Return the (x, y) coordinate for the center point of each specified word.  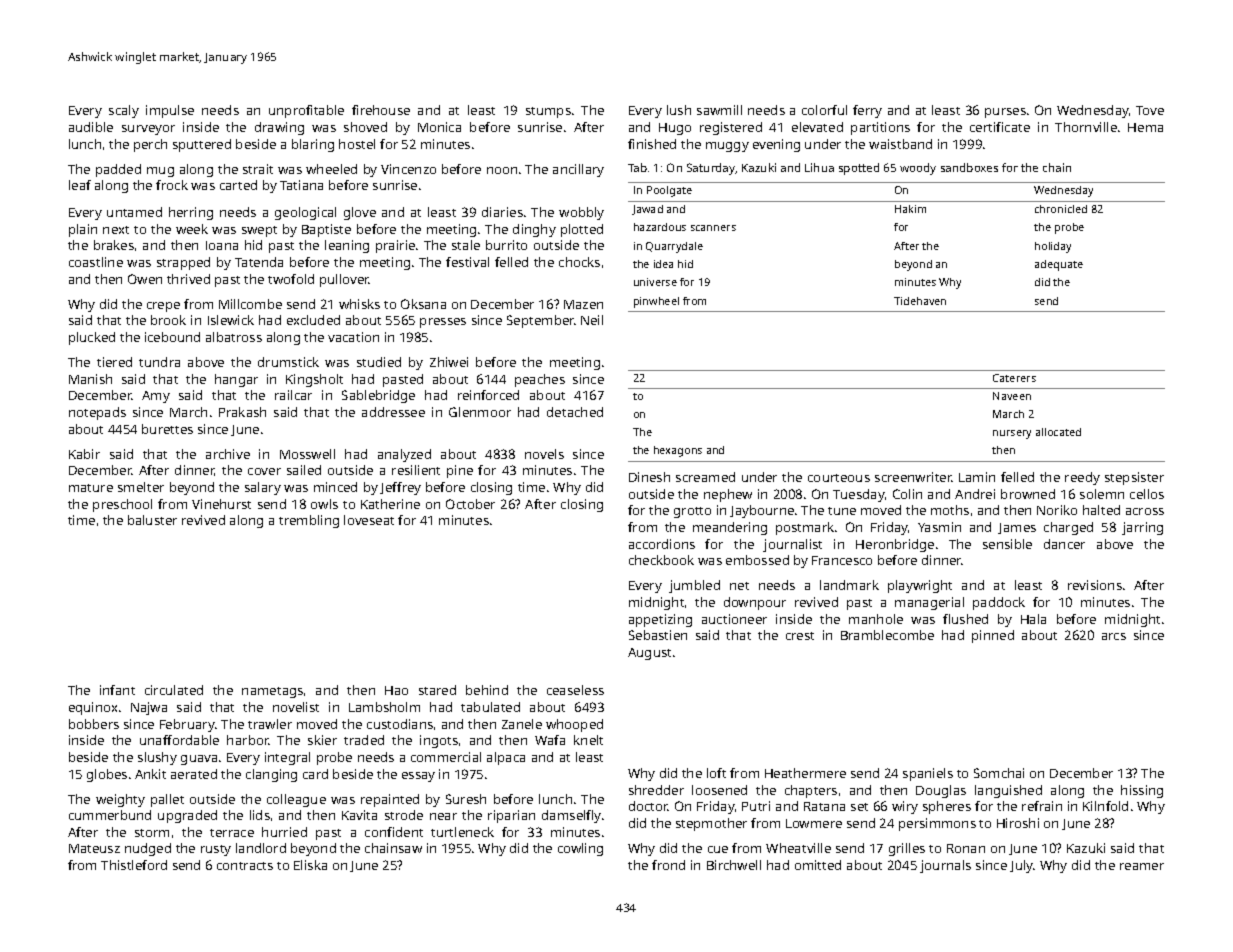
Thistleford (134, 865)
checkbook (661, 560)
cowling (580, 849)
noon (502, 170)
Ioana (222, 245)
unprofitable (306, 111)
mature (91, 488)
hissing (1142, 791)
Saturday (711, 169)
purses (1005, 113)
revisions (1095, 585)
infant (117, 690)
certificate (1000, 127)
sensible (1007, 544)
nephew (728, 495)
